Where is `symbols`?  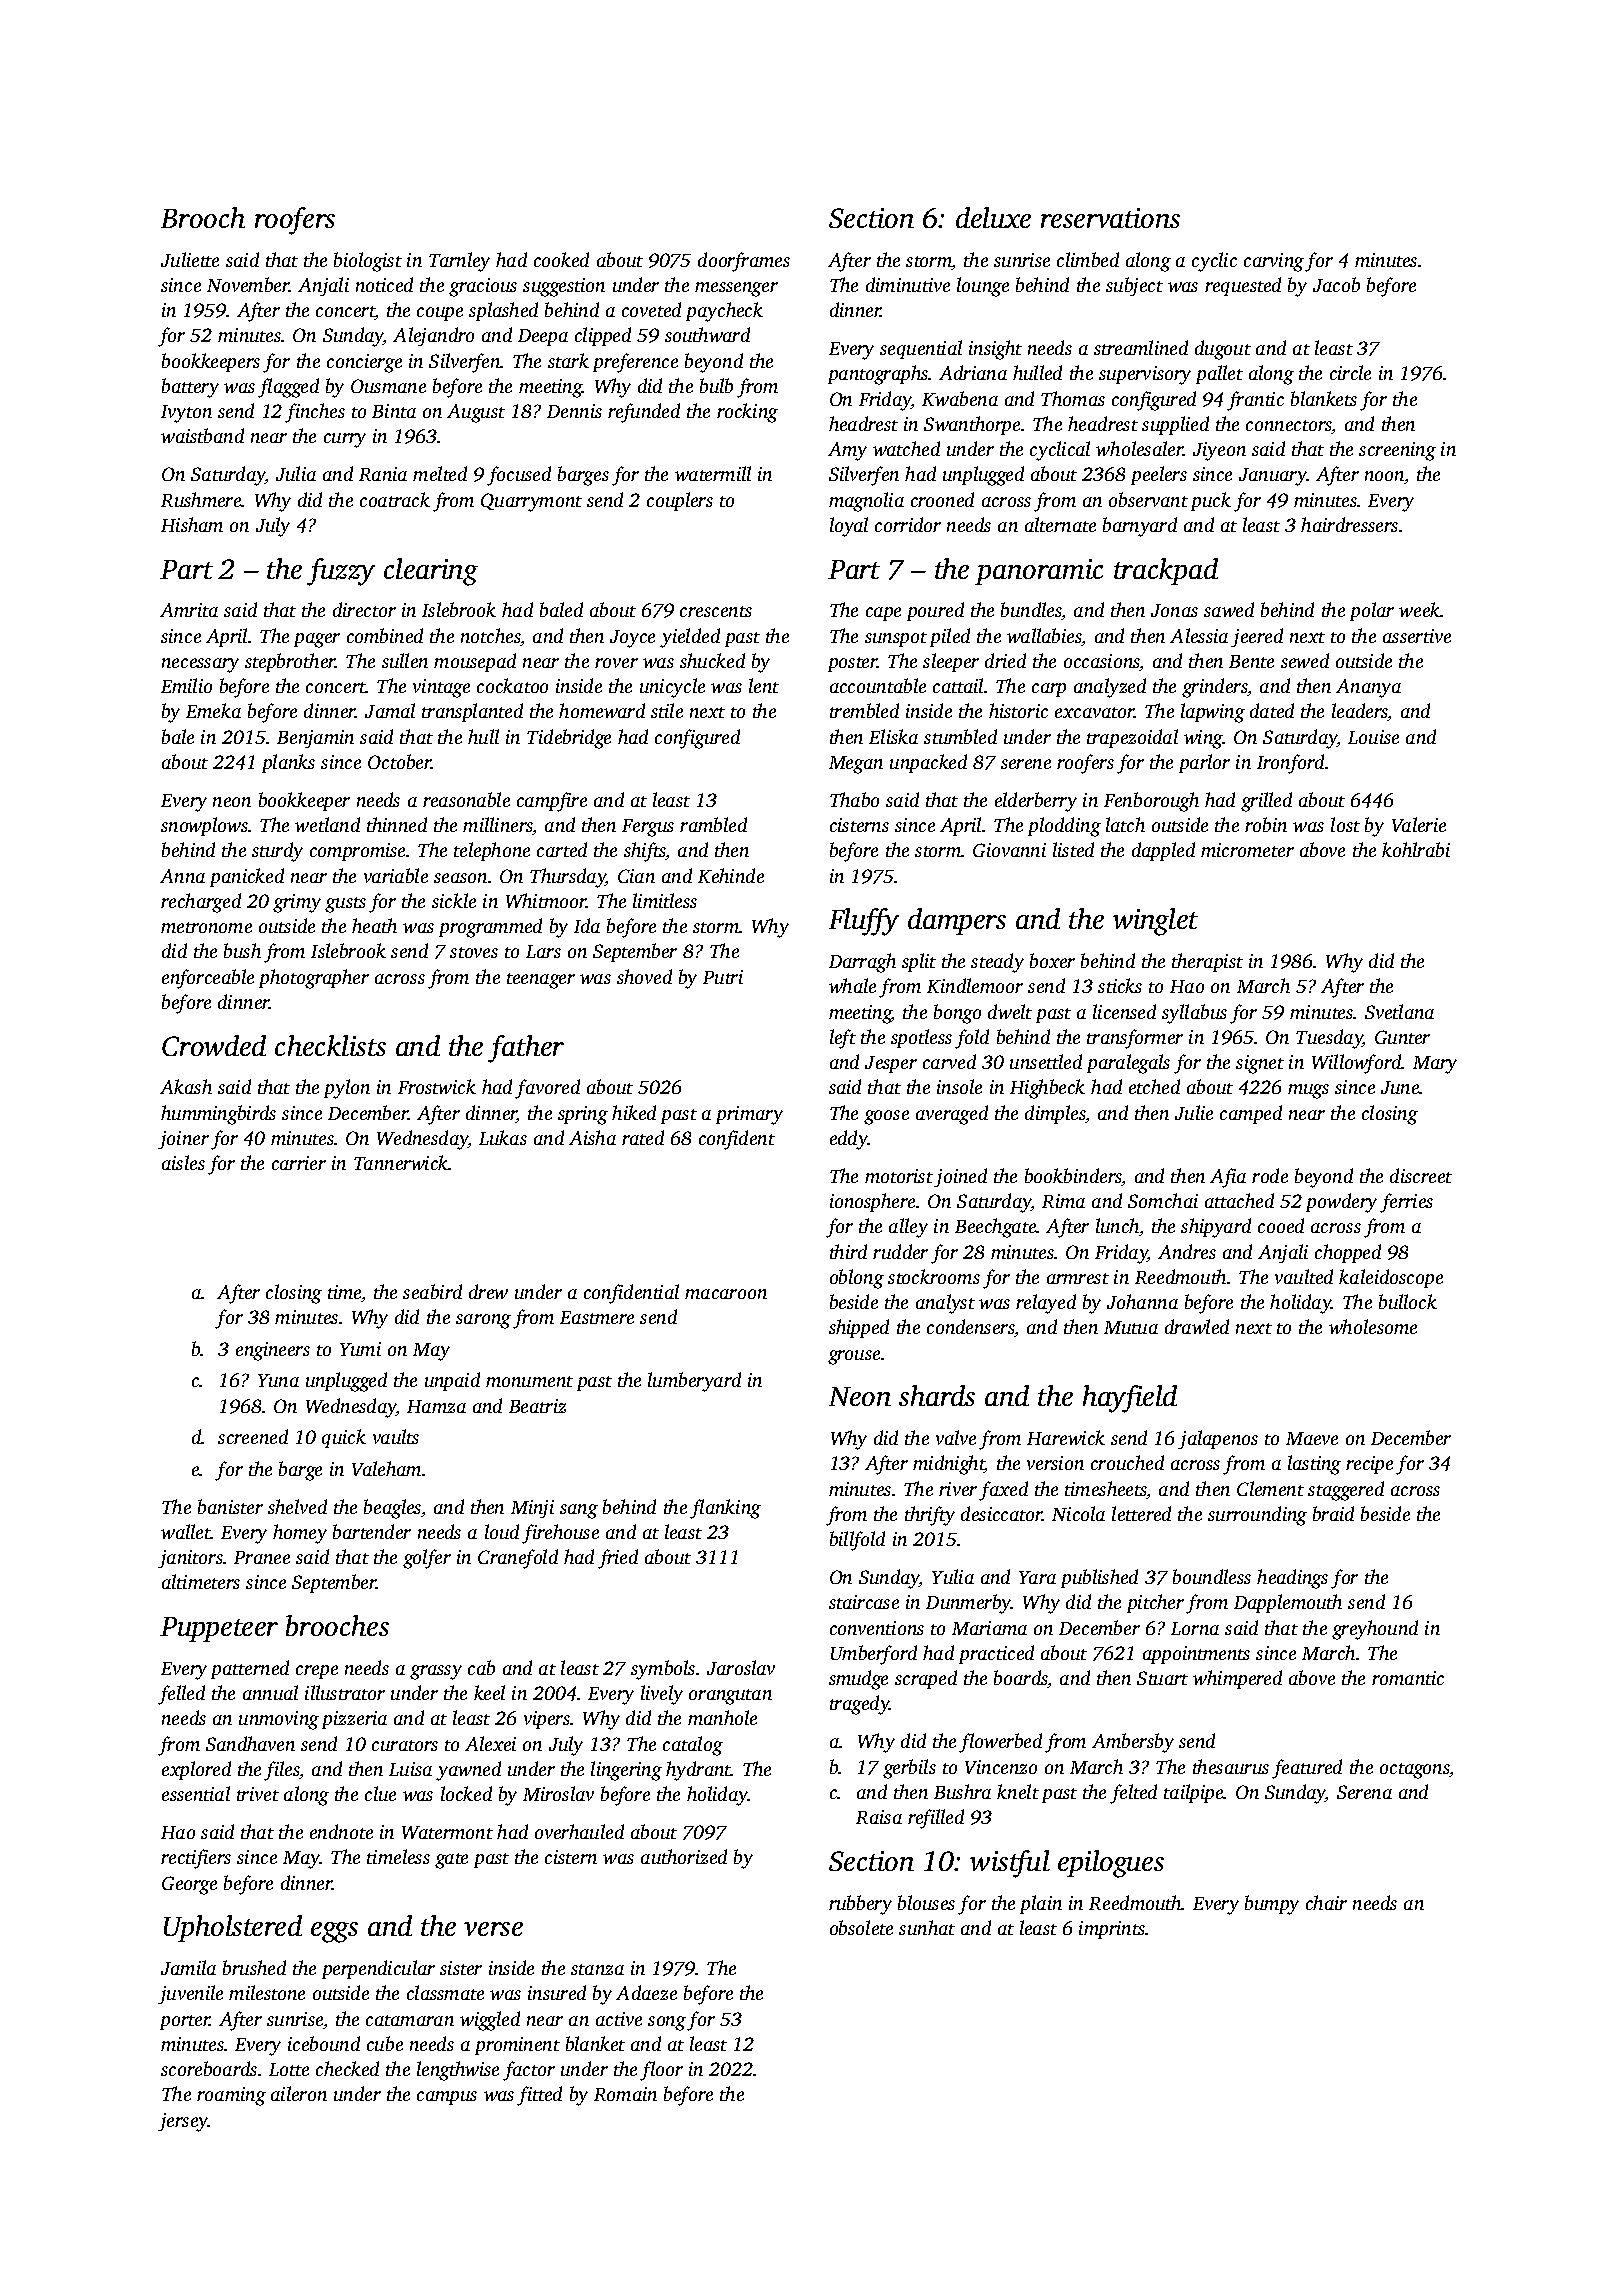 symbols is located at coordinates (663, 1670).
